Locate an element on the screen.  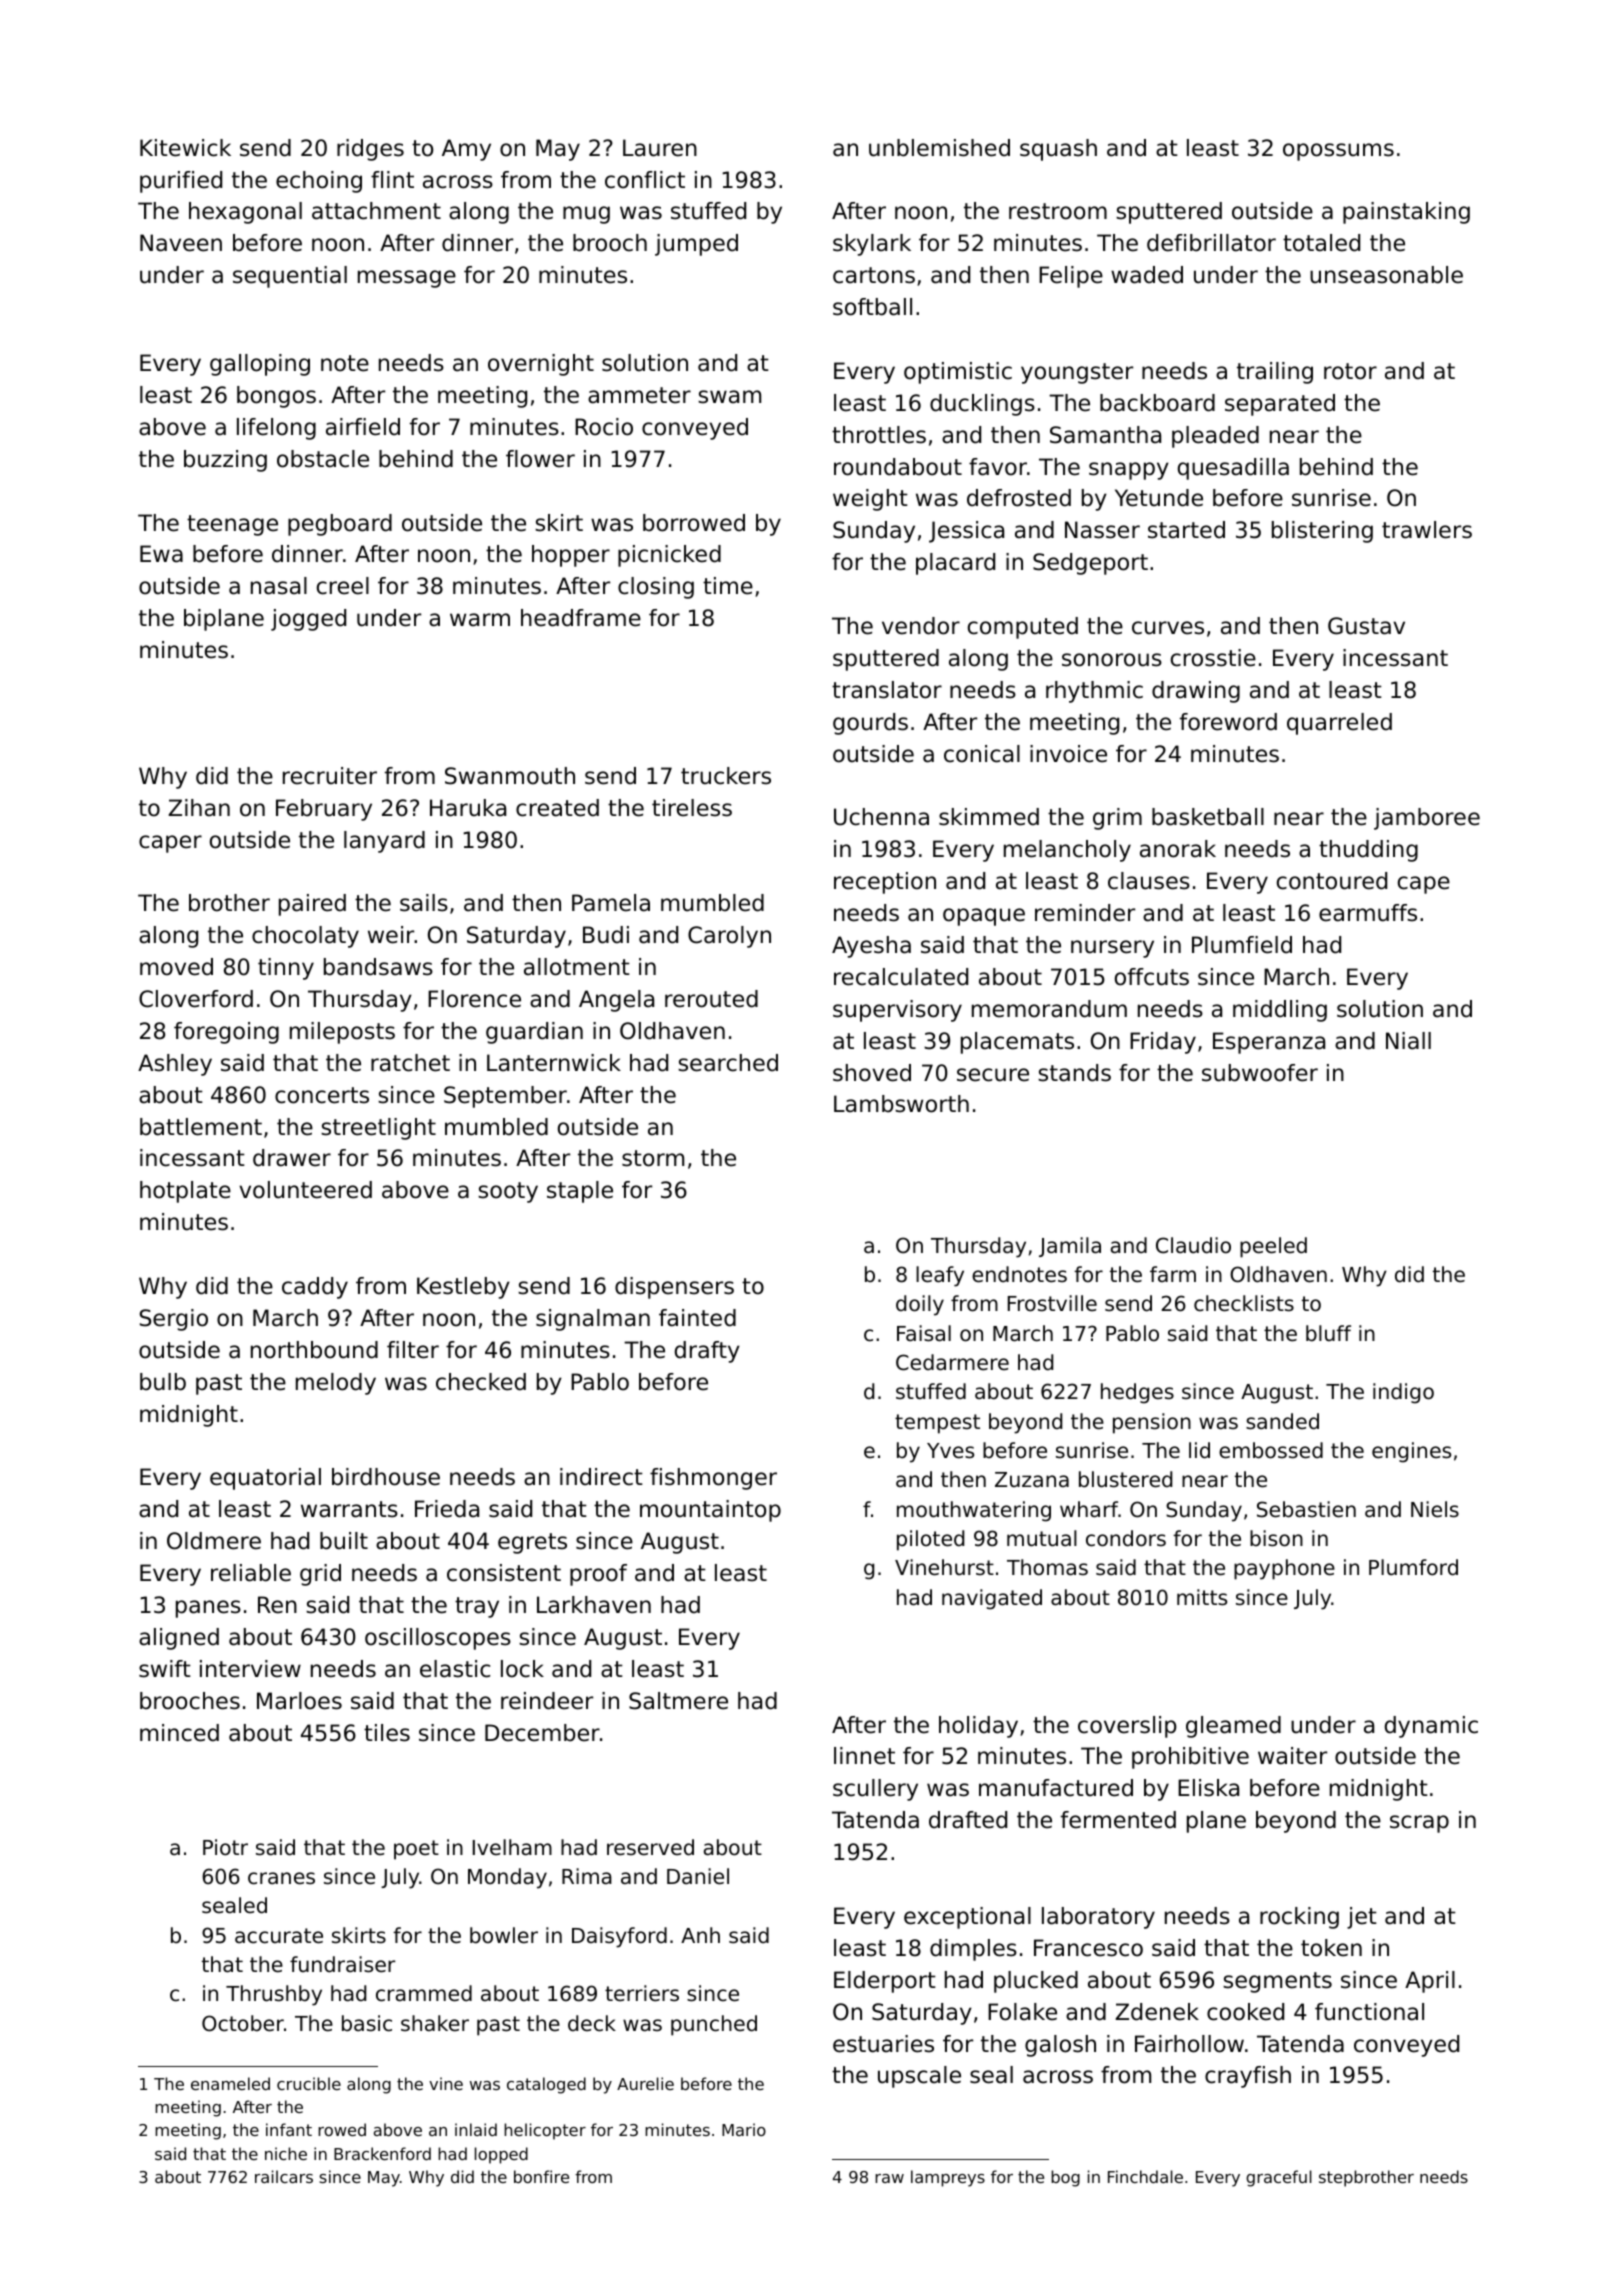
middling is located at coordinates (1280, 1011).
